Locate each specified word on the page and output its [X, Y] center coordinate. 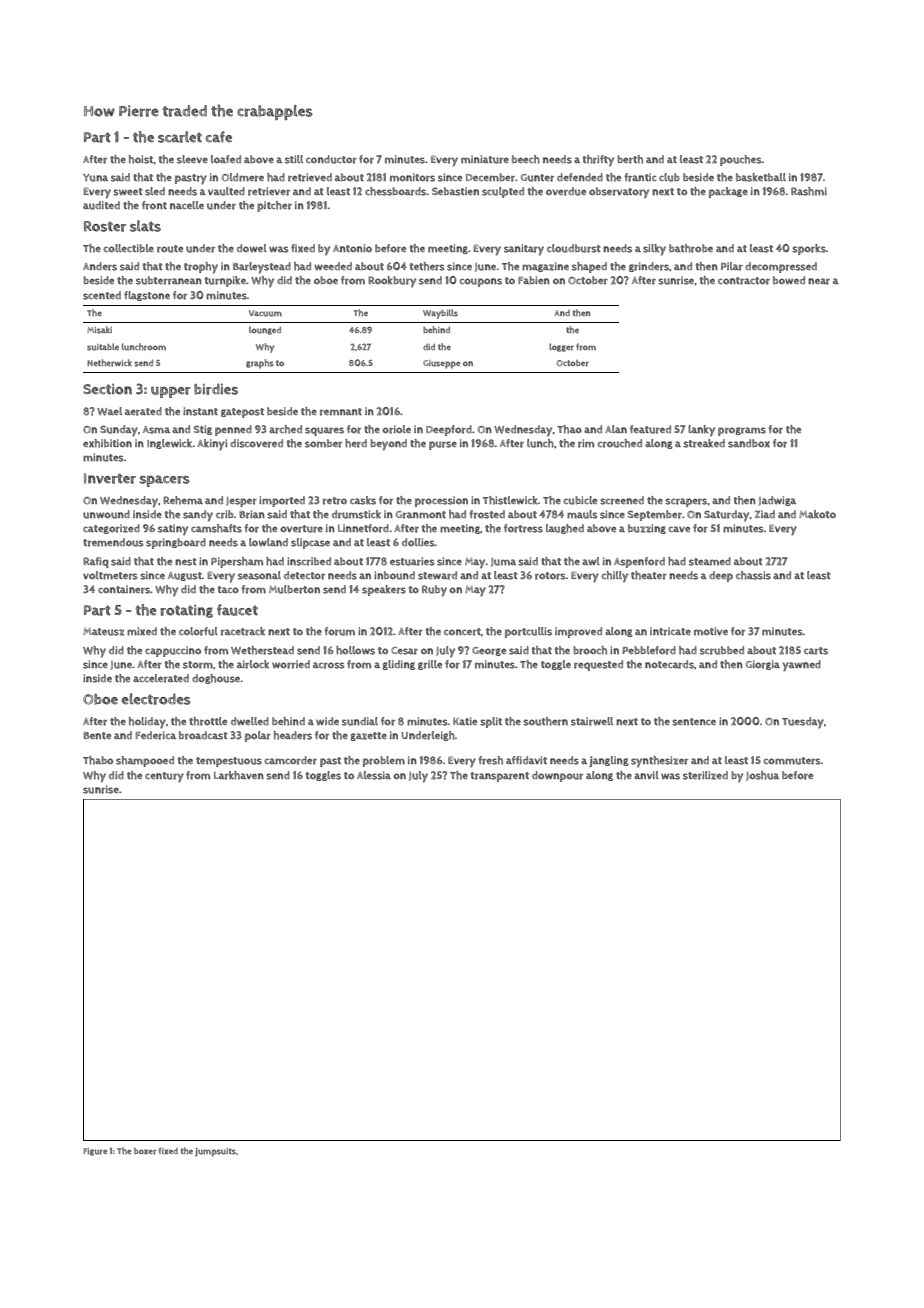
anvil [646, 775]
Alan [616, 429]
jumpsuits [215, 1152]
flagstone [147, 296]
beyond [388, 445]
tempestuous [229, 762]
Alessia [374, 775]
